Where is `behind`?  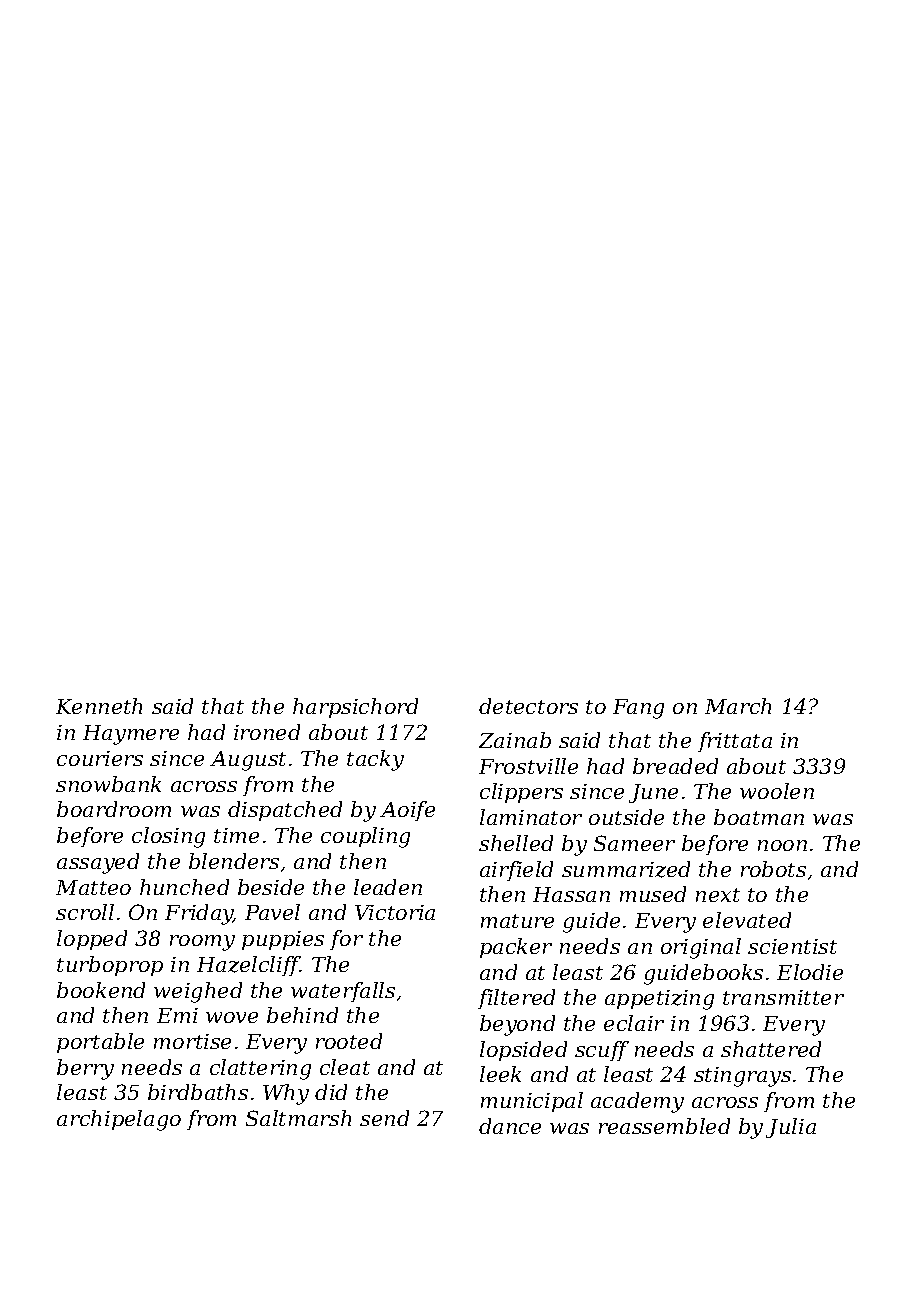
behind is located at coordinates (302, 1015).
